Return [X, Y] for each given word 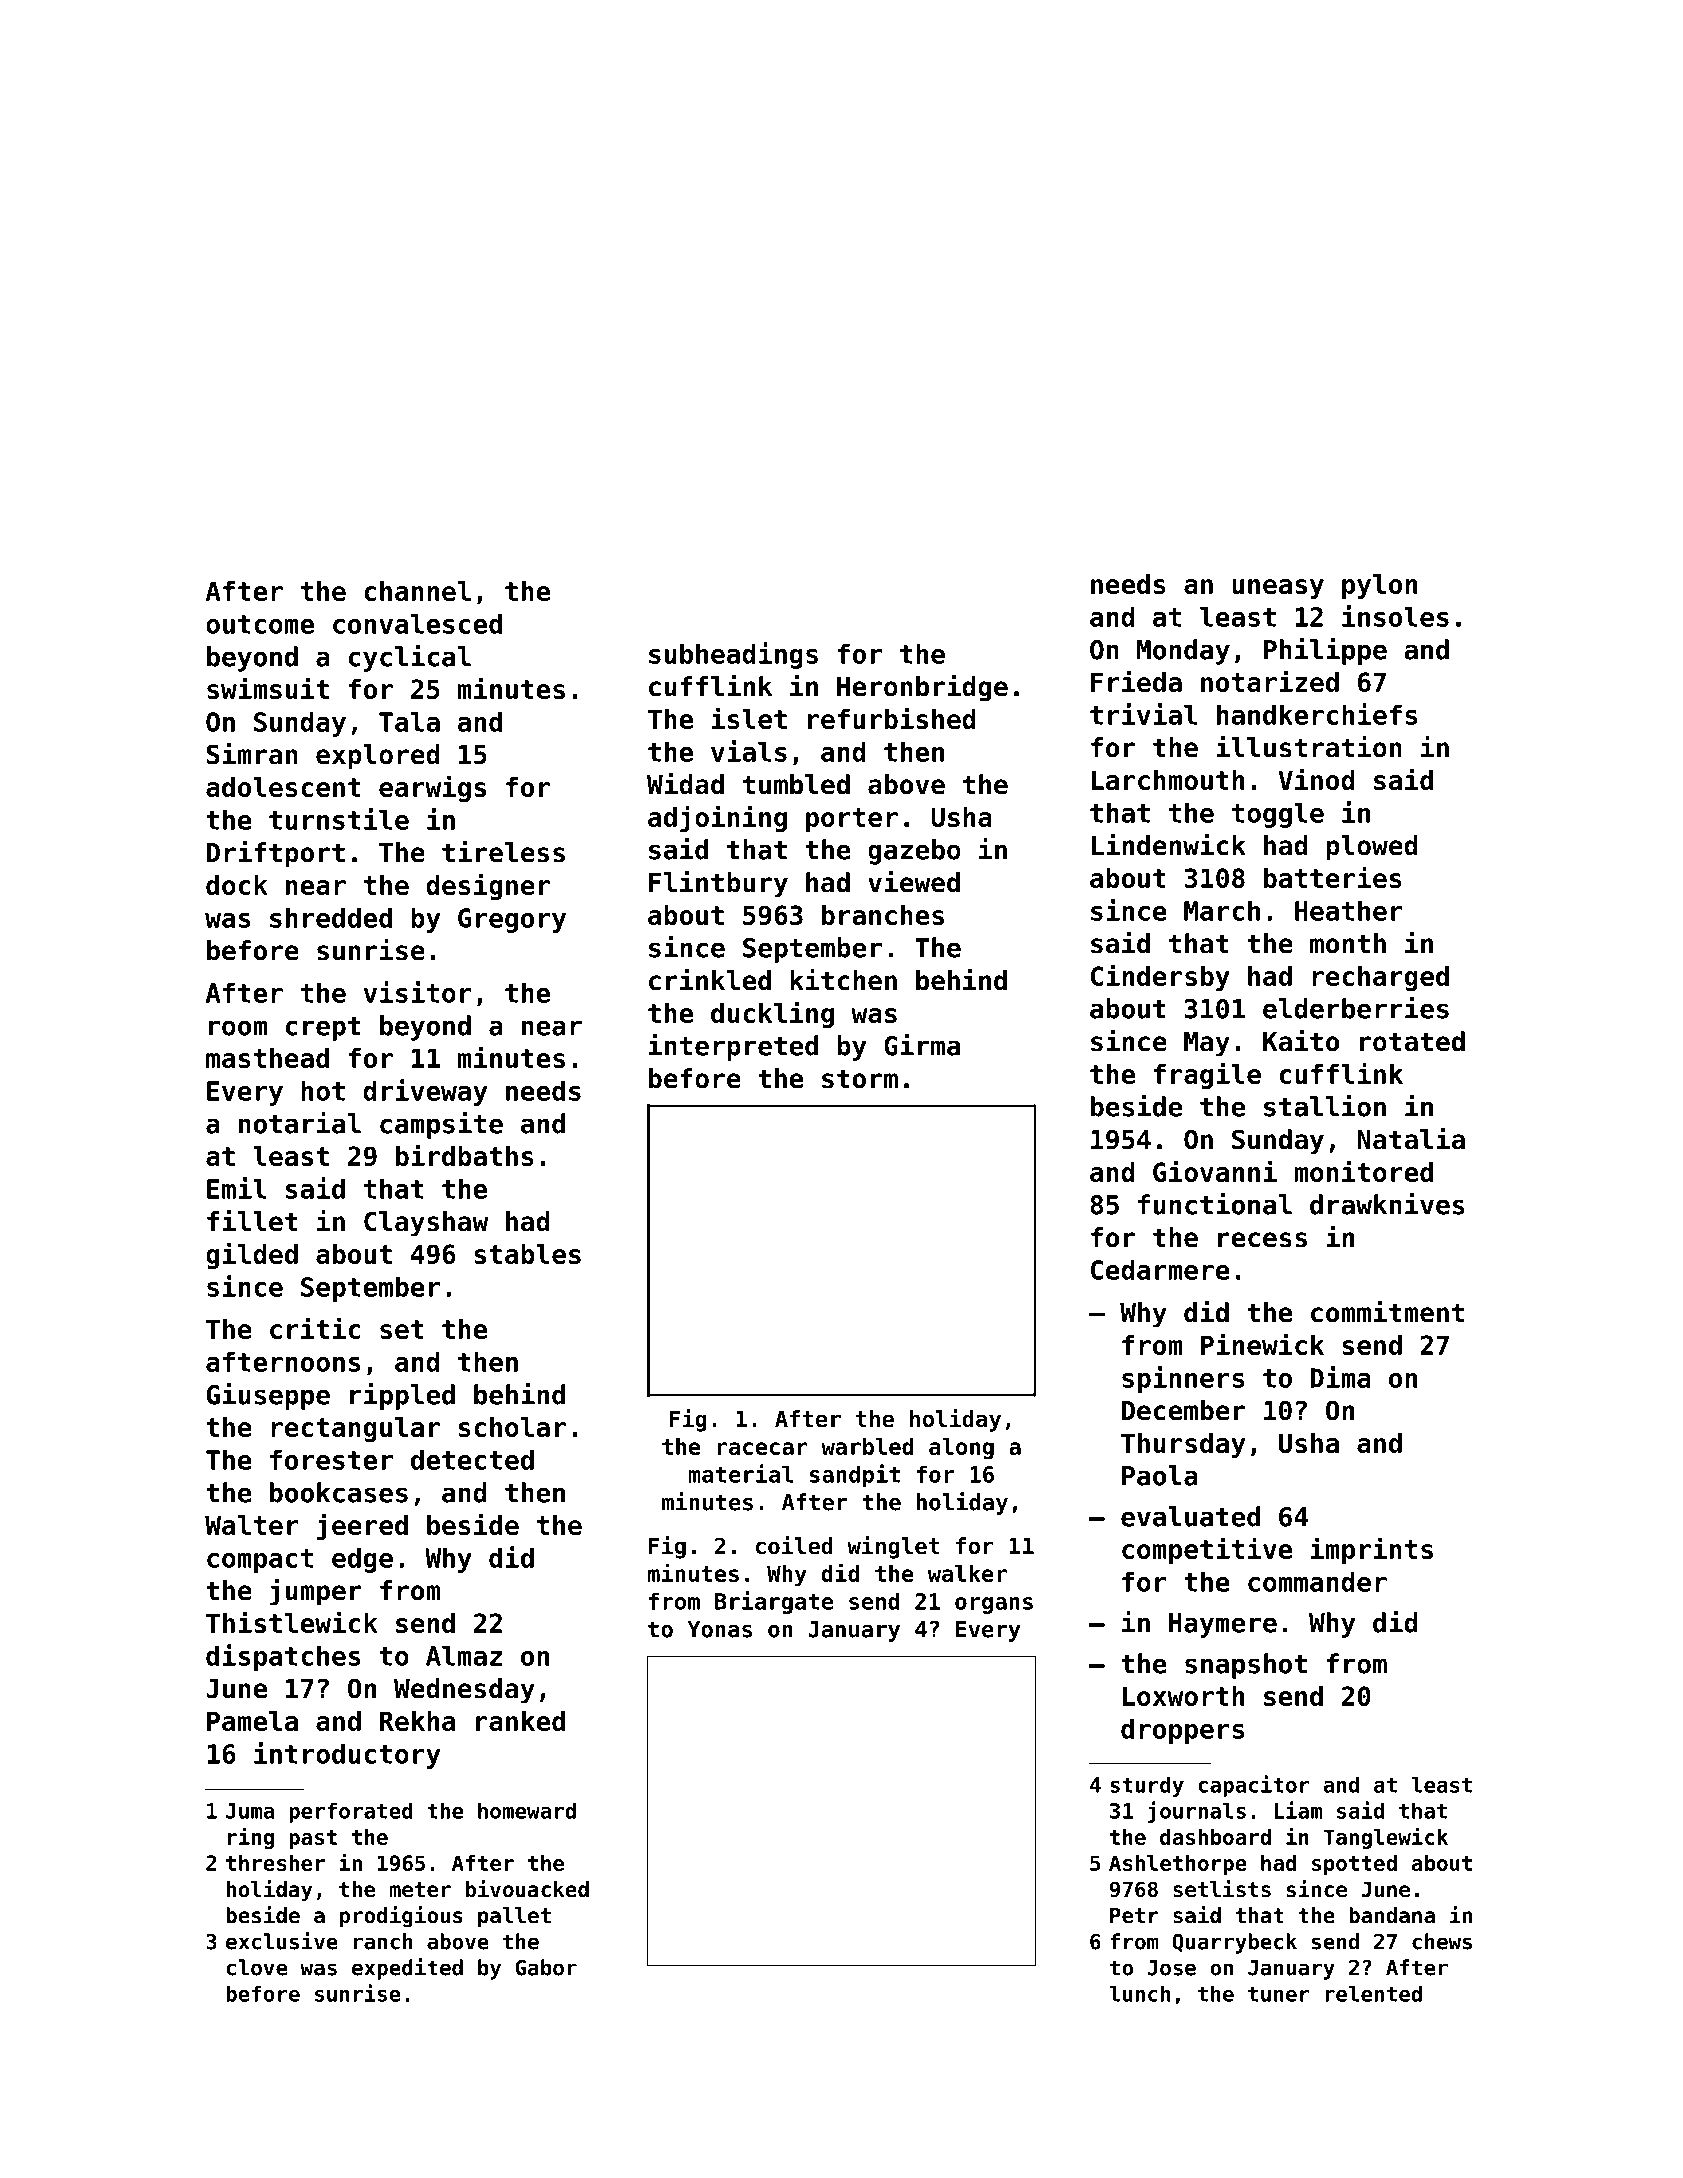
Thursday [1183, 1445]
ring [251, 1838]
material [741, 1473]
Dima [1340, 1377]
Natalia [1411, 1139]
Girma [922, 1045]
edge [362, 1560]
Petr [1134, 1916]
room [238, 1028]
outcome [260, 624]
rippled [402, 1396]
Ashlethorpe [1178, 1865]
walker [967, 1573]
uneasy [1278, 589]
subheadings [733, 655]
